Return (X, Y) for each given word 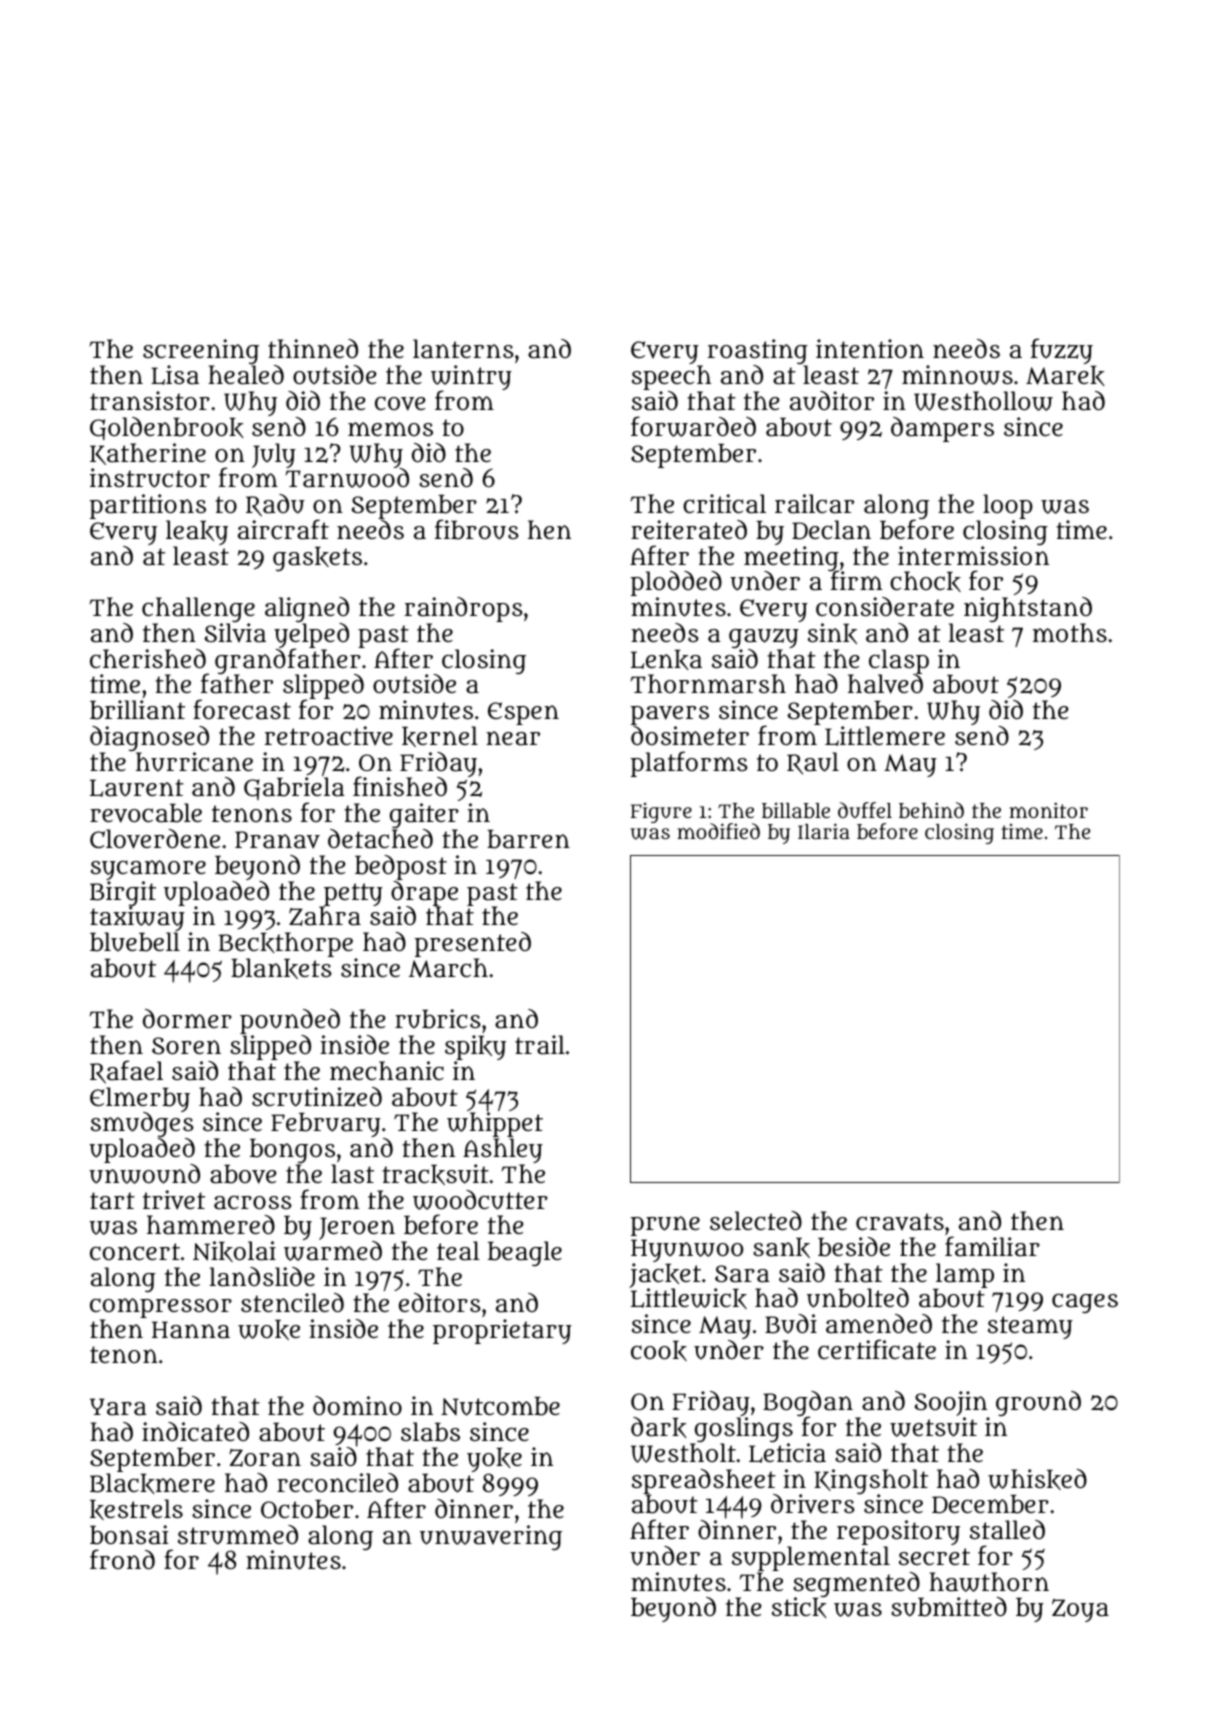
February (326, 1125)
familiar (992, 1246)
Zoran (265, 1458)
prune (665, 1226)
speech (671, 378)
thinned (313, 348)
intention (870, 348)
